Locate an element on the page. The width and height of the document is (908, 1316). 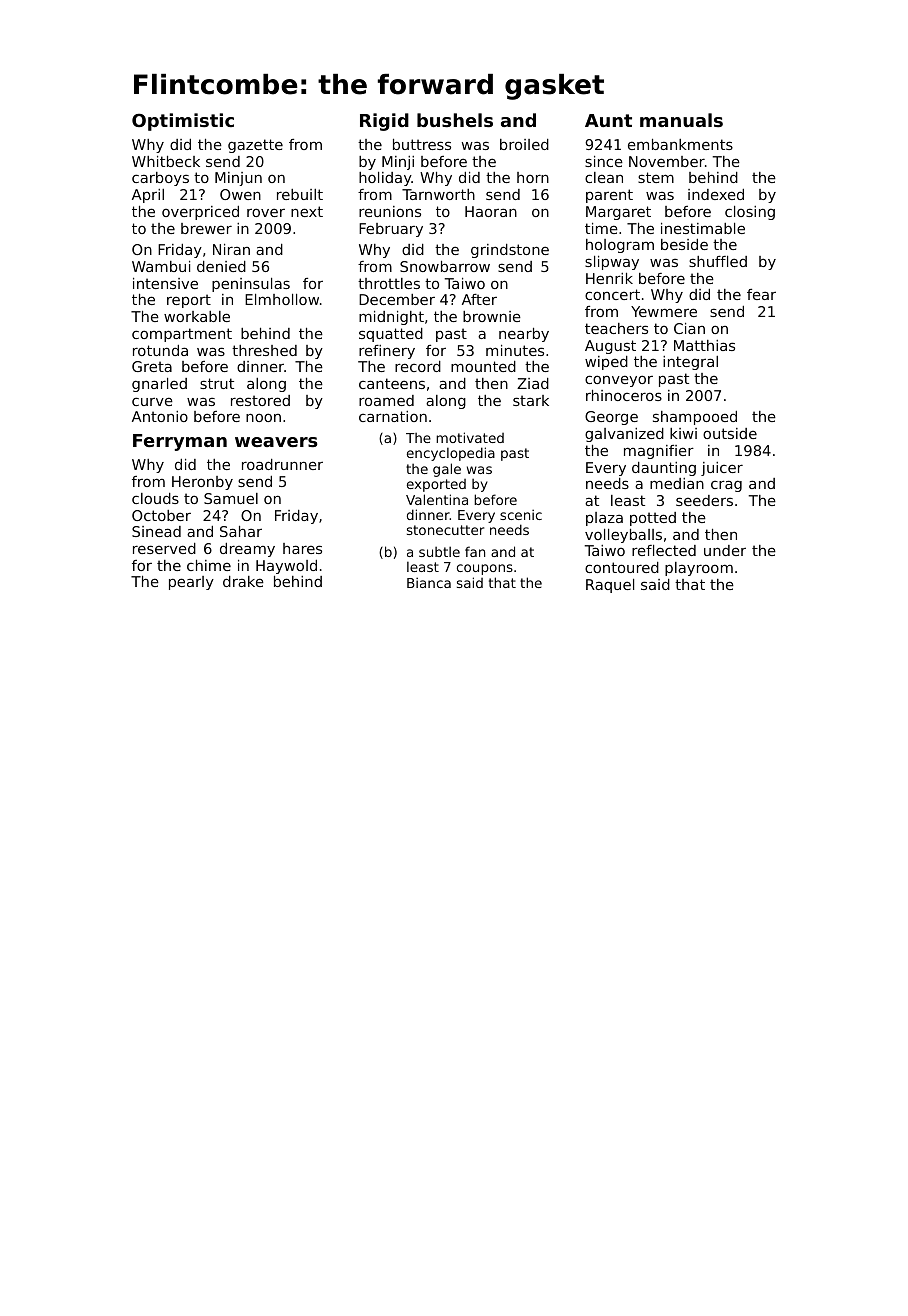
pearly is located at coordinates (191, 583).
